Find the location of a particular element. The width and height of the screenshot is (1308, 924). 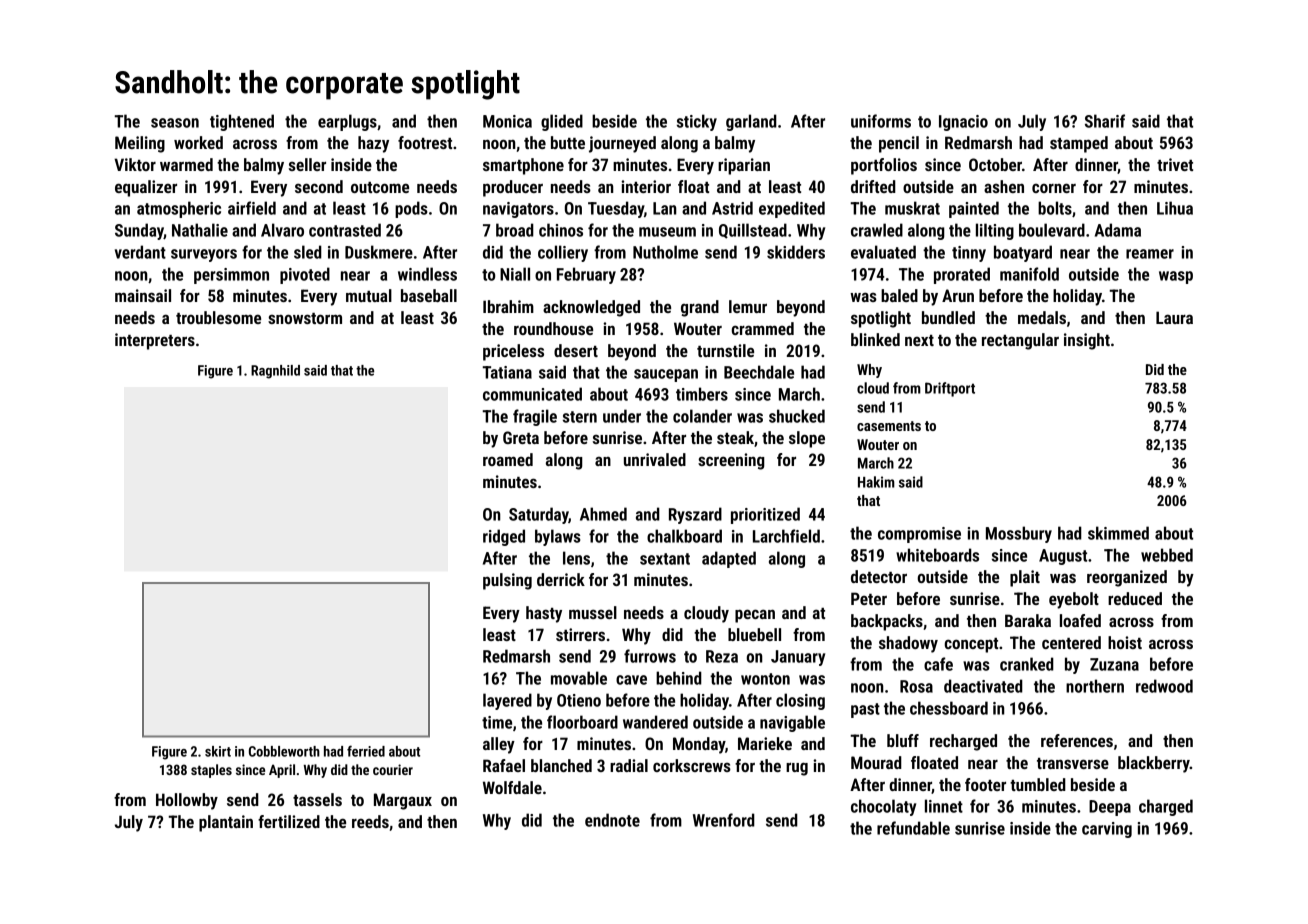

Hakim is located at coordinates (876, 482).
